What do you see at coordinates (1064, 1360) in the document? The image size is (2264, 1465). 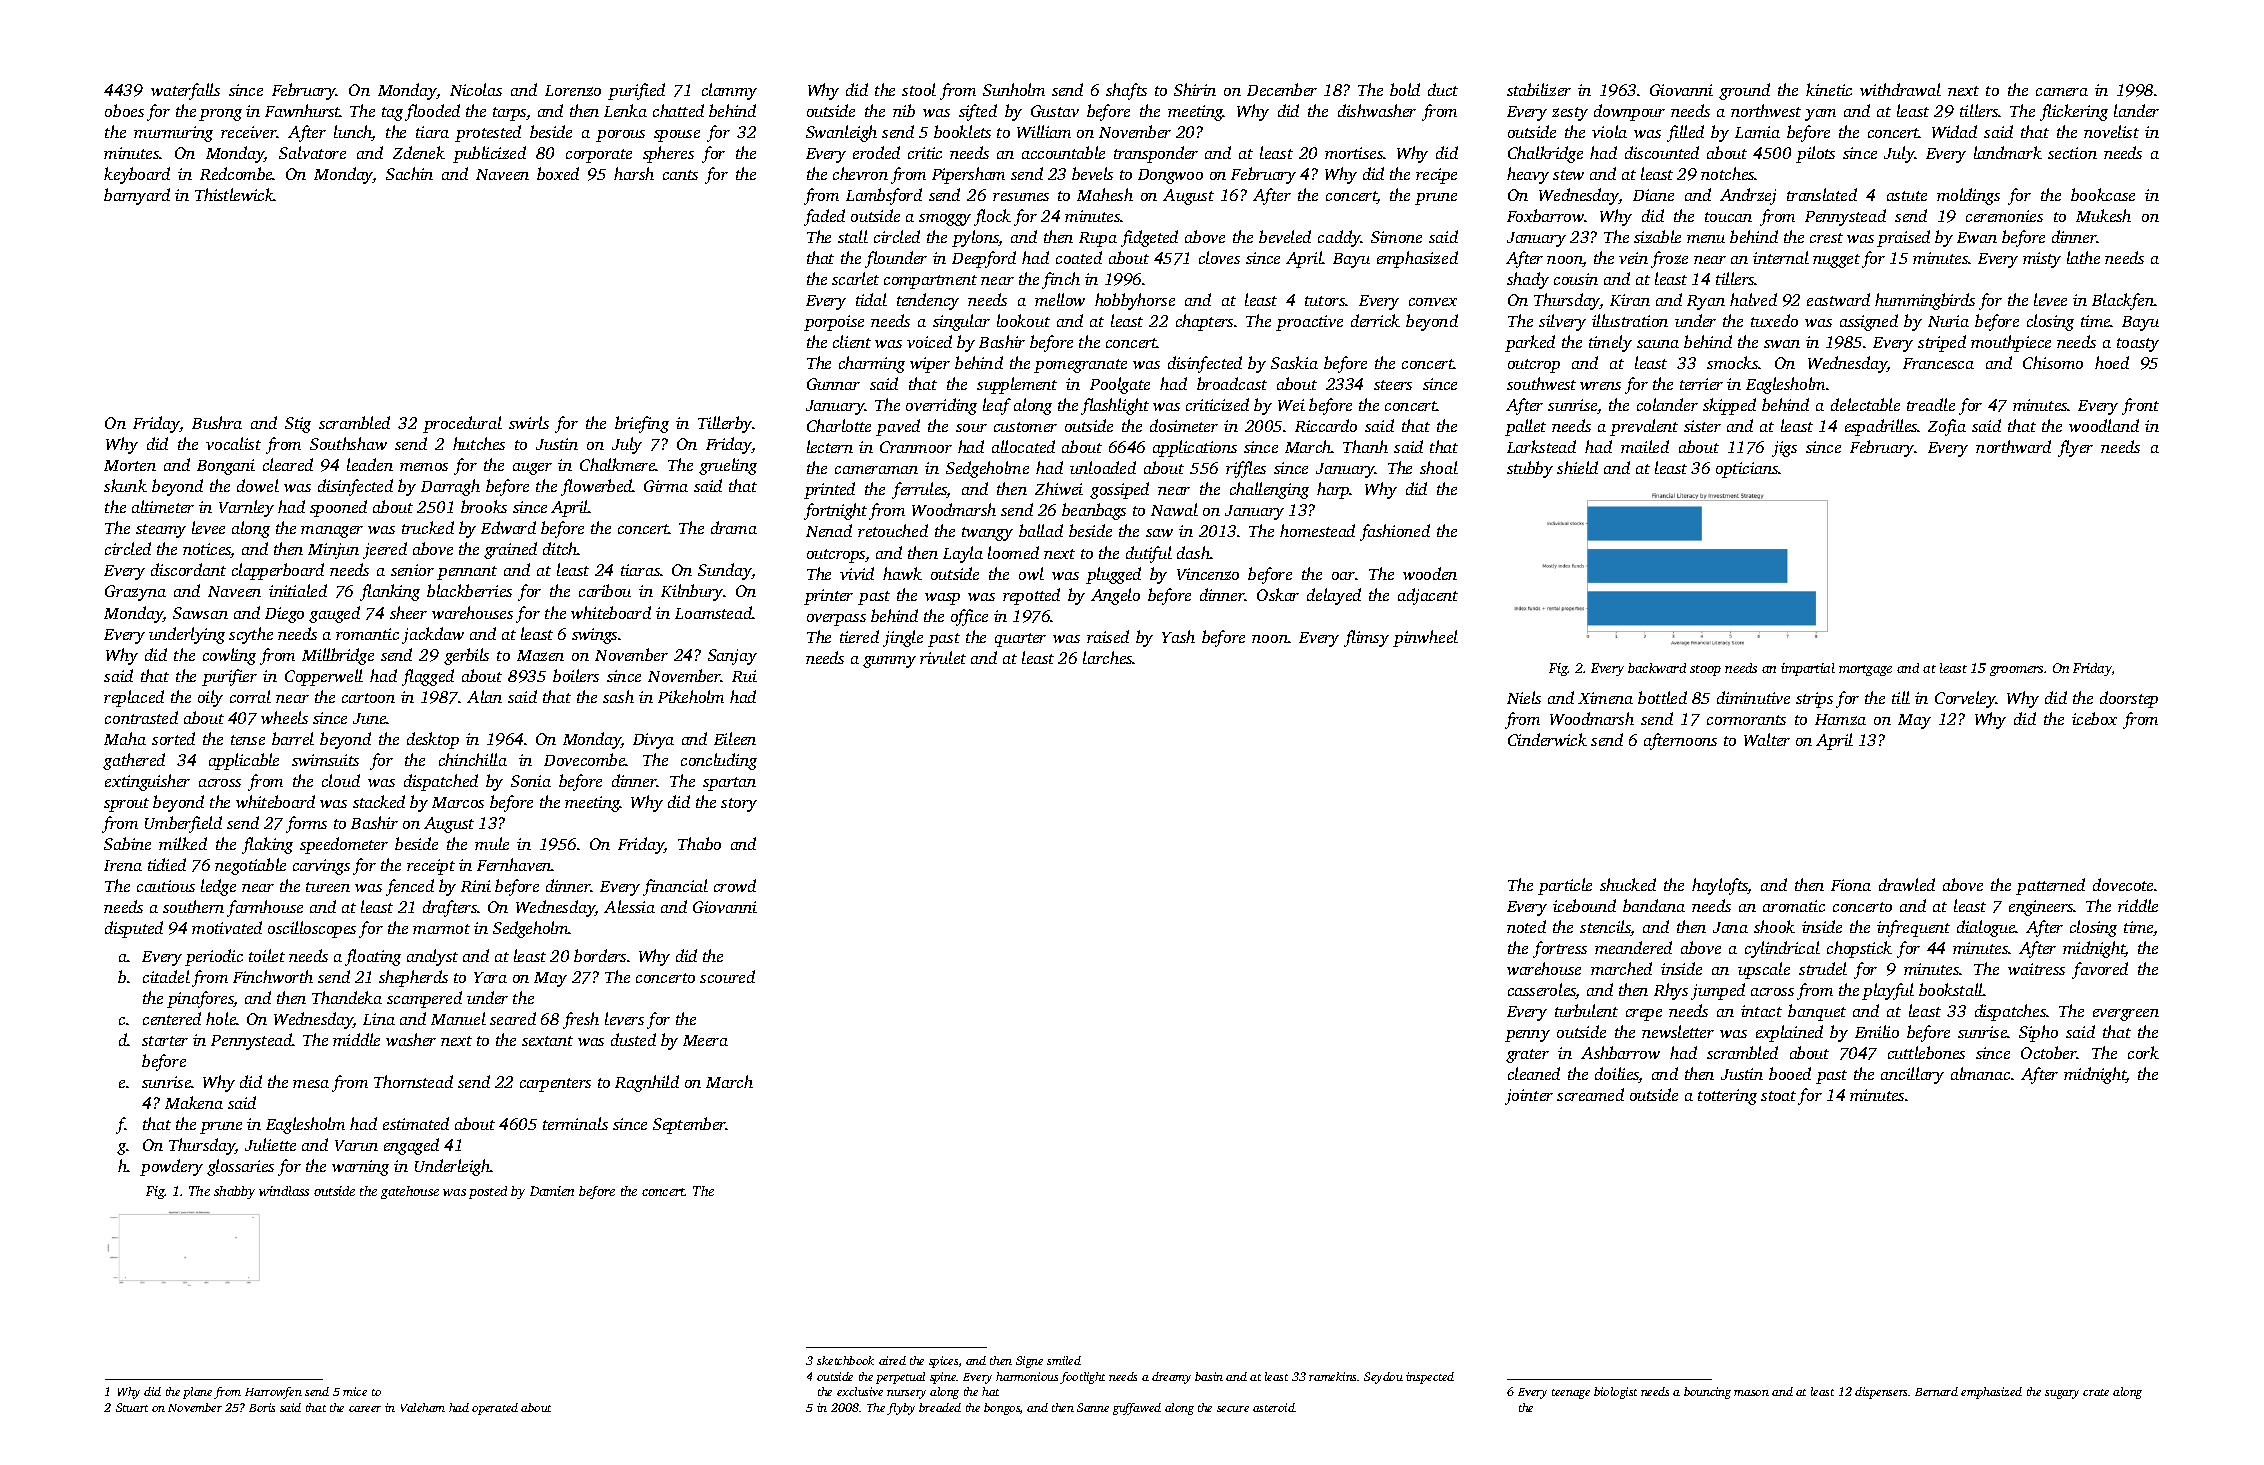 I see `smiled` at bounding box center [1064, 1360].
